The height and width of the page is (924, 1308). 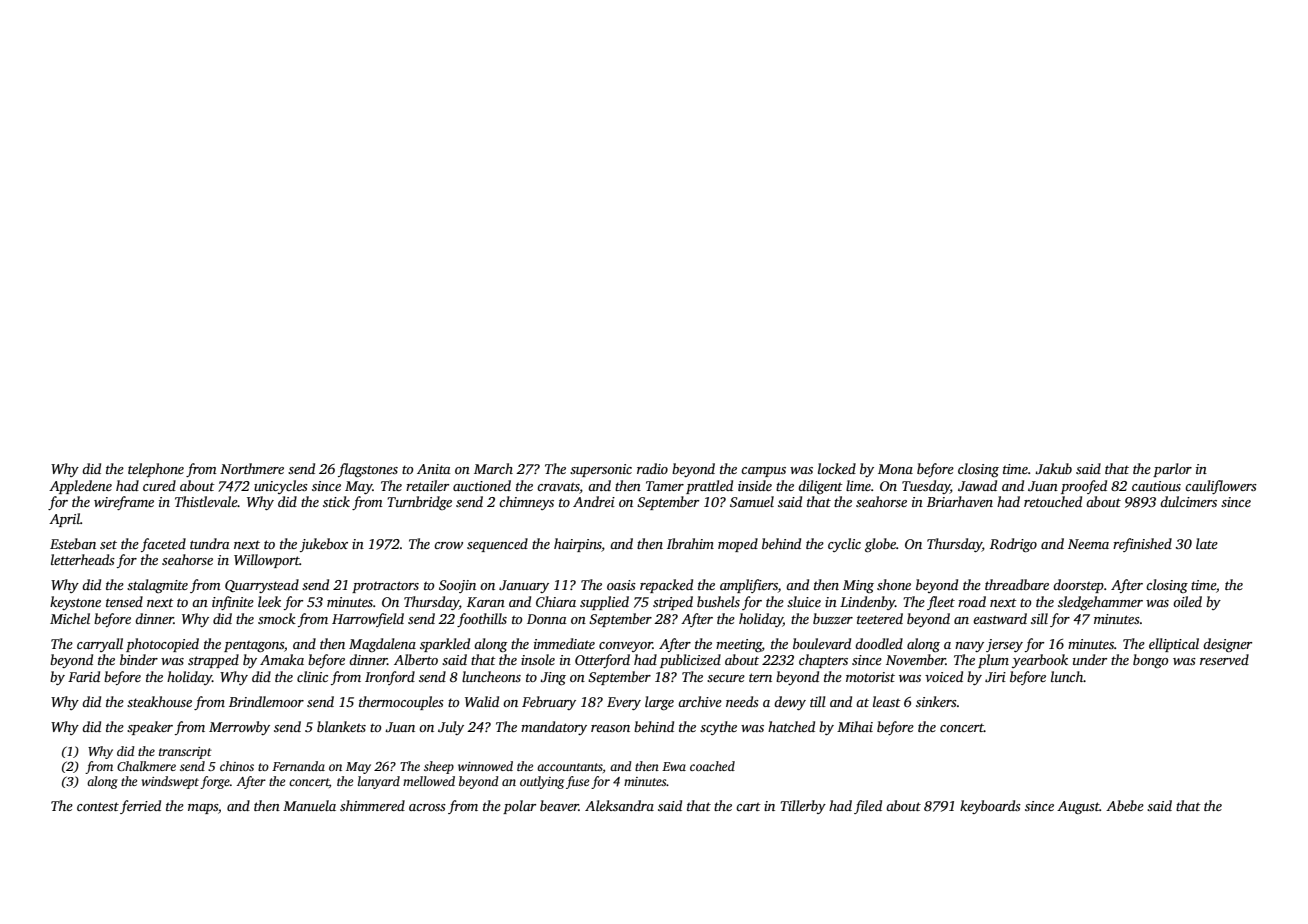 I want to click on oiled, so click(x=1187, y=601).
